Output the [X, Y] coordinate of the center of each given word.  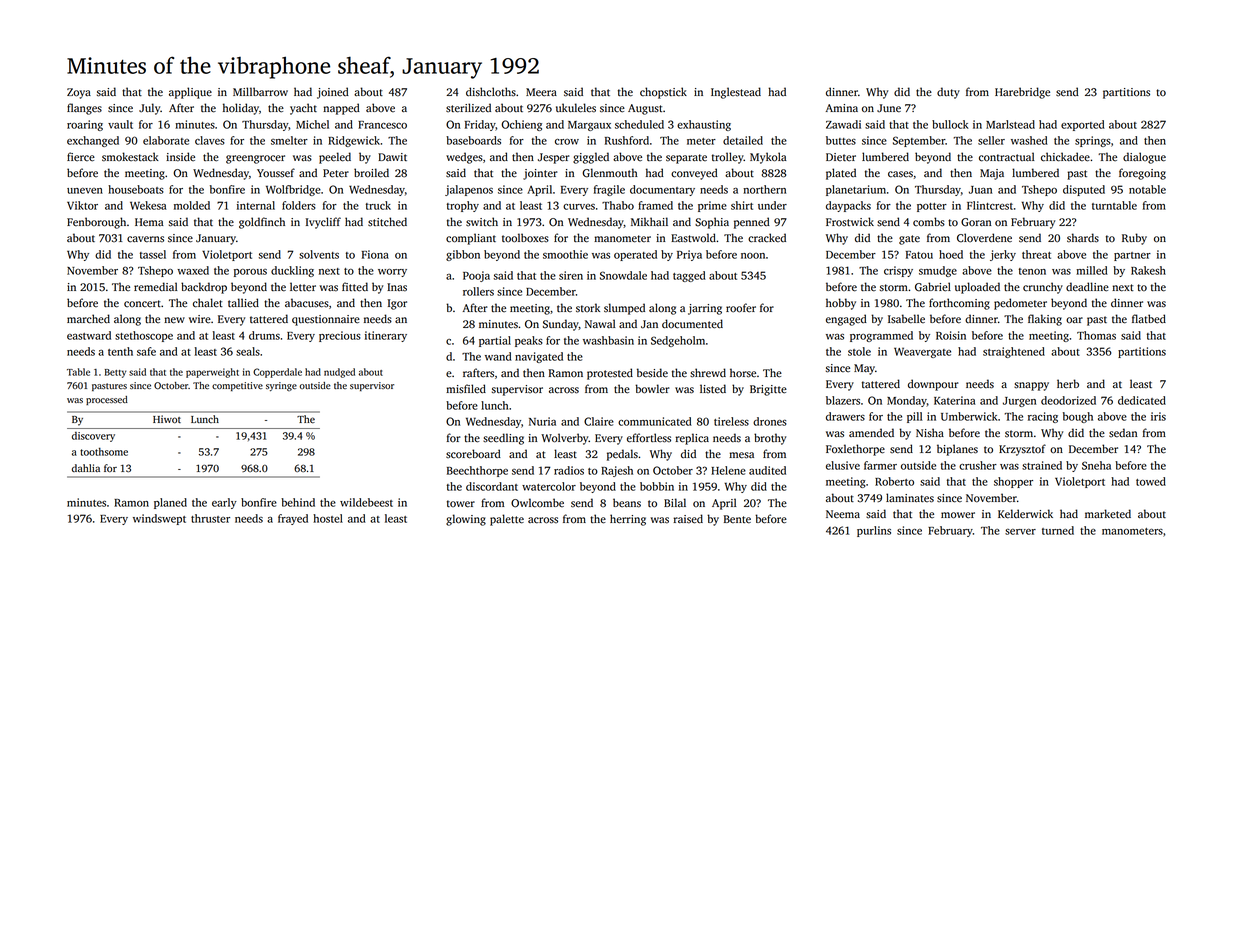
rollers [478, 291]
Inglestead [736, 93]
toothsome [104, 452]
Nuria [542, 421]
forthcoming [959, 304]
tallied [243, 303]
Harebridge [1022, 93]
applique [190, 93]
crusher [978, 465]
